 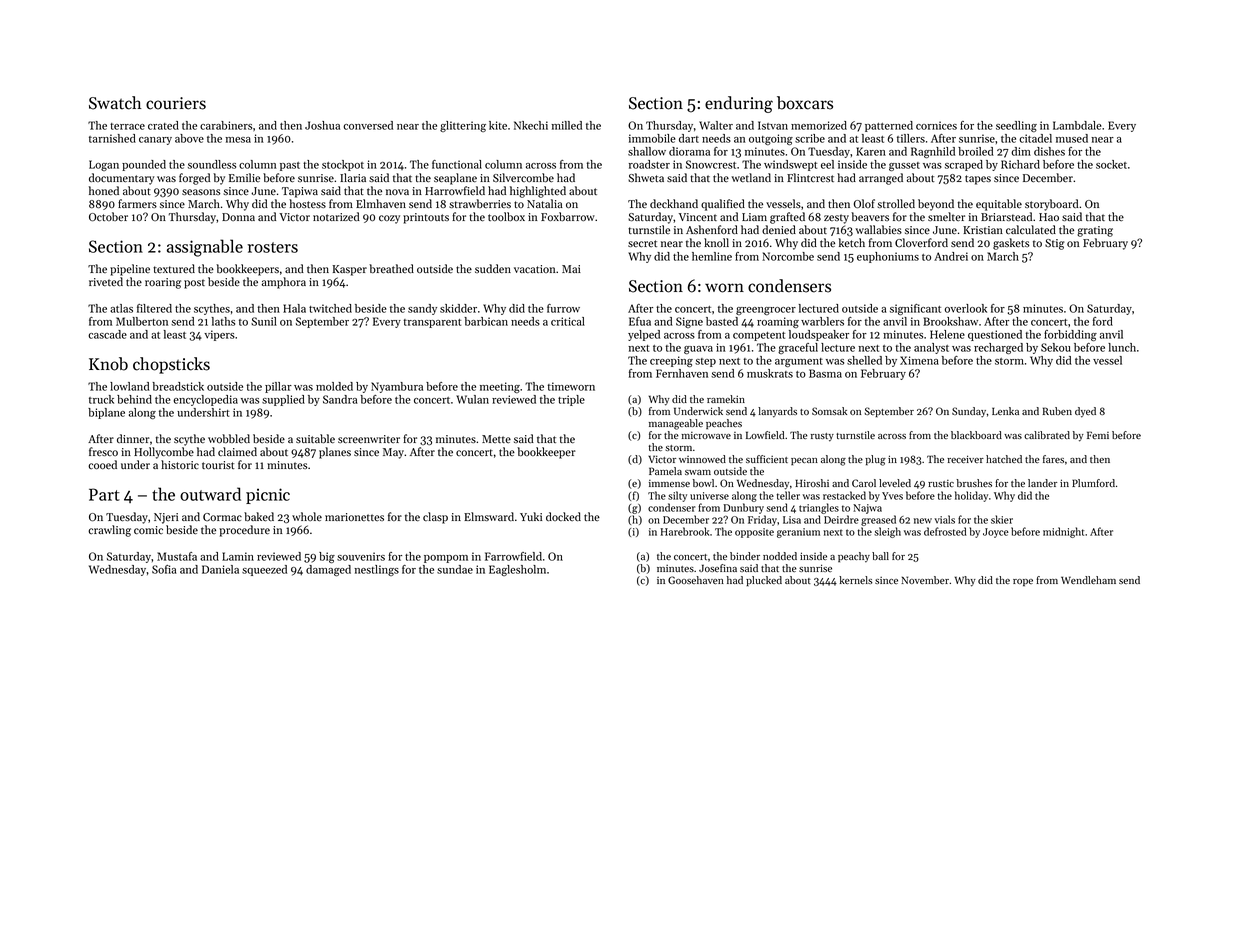 What do you see at coordinates (350, 270) in the page?
I see `Kasper` at bounding box center [350, 270].
